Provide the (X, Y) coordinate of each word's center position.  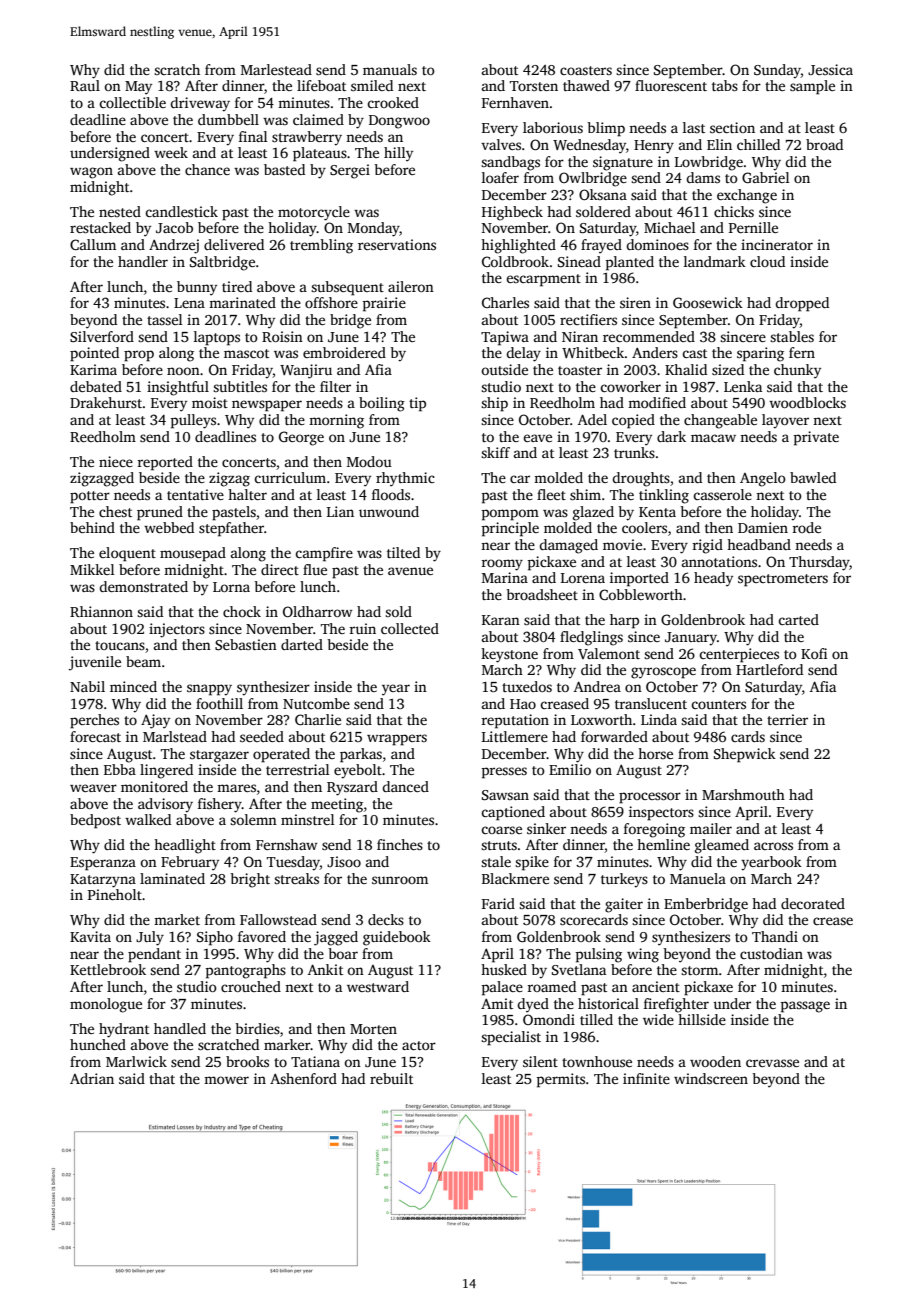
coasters (586, 70)
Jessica (830, 69)
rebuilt (391, 1078)
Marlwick (136, 1061)
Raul (85, 85)
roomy (502, 565)
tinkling (664, 496)
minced (133, 686)
